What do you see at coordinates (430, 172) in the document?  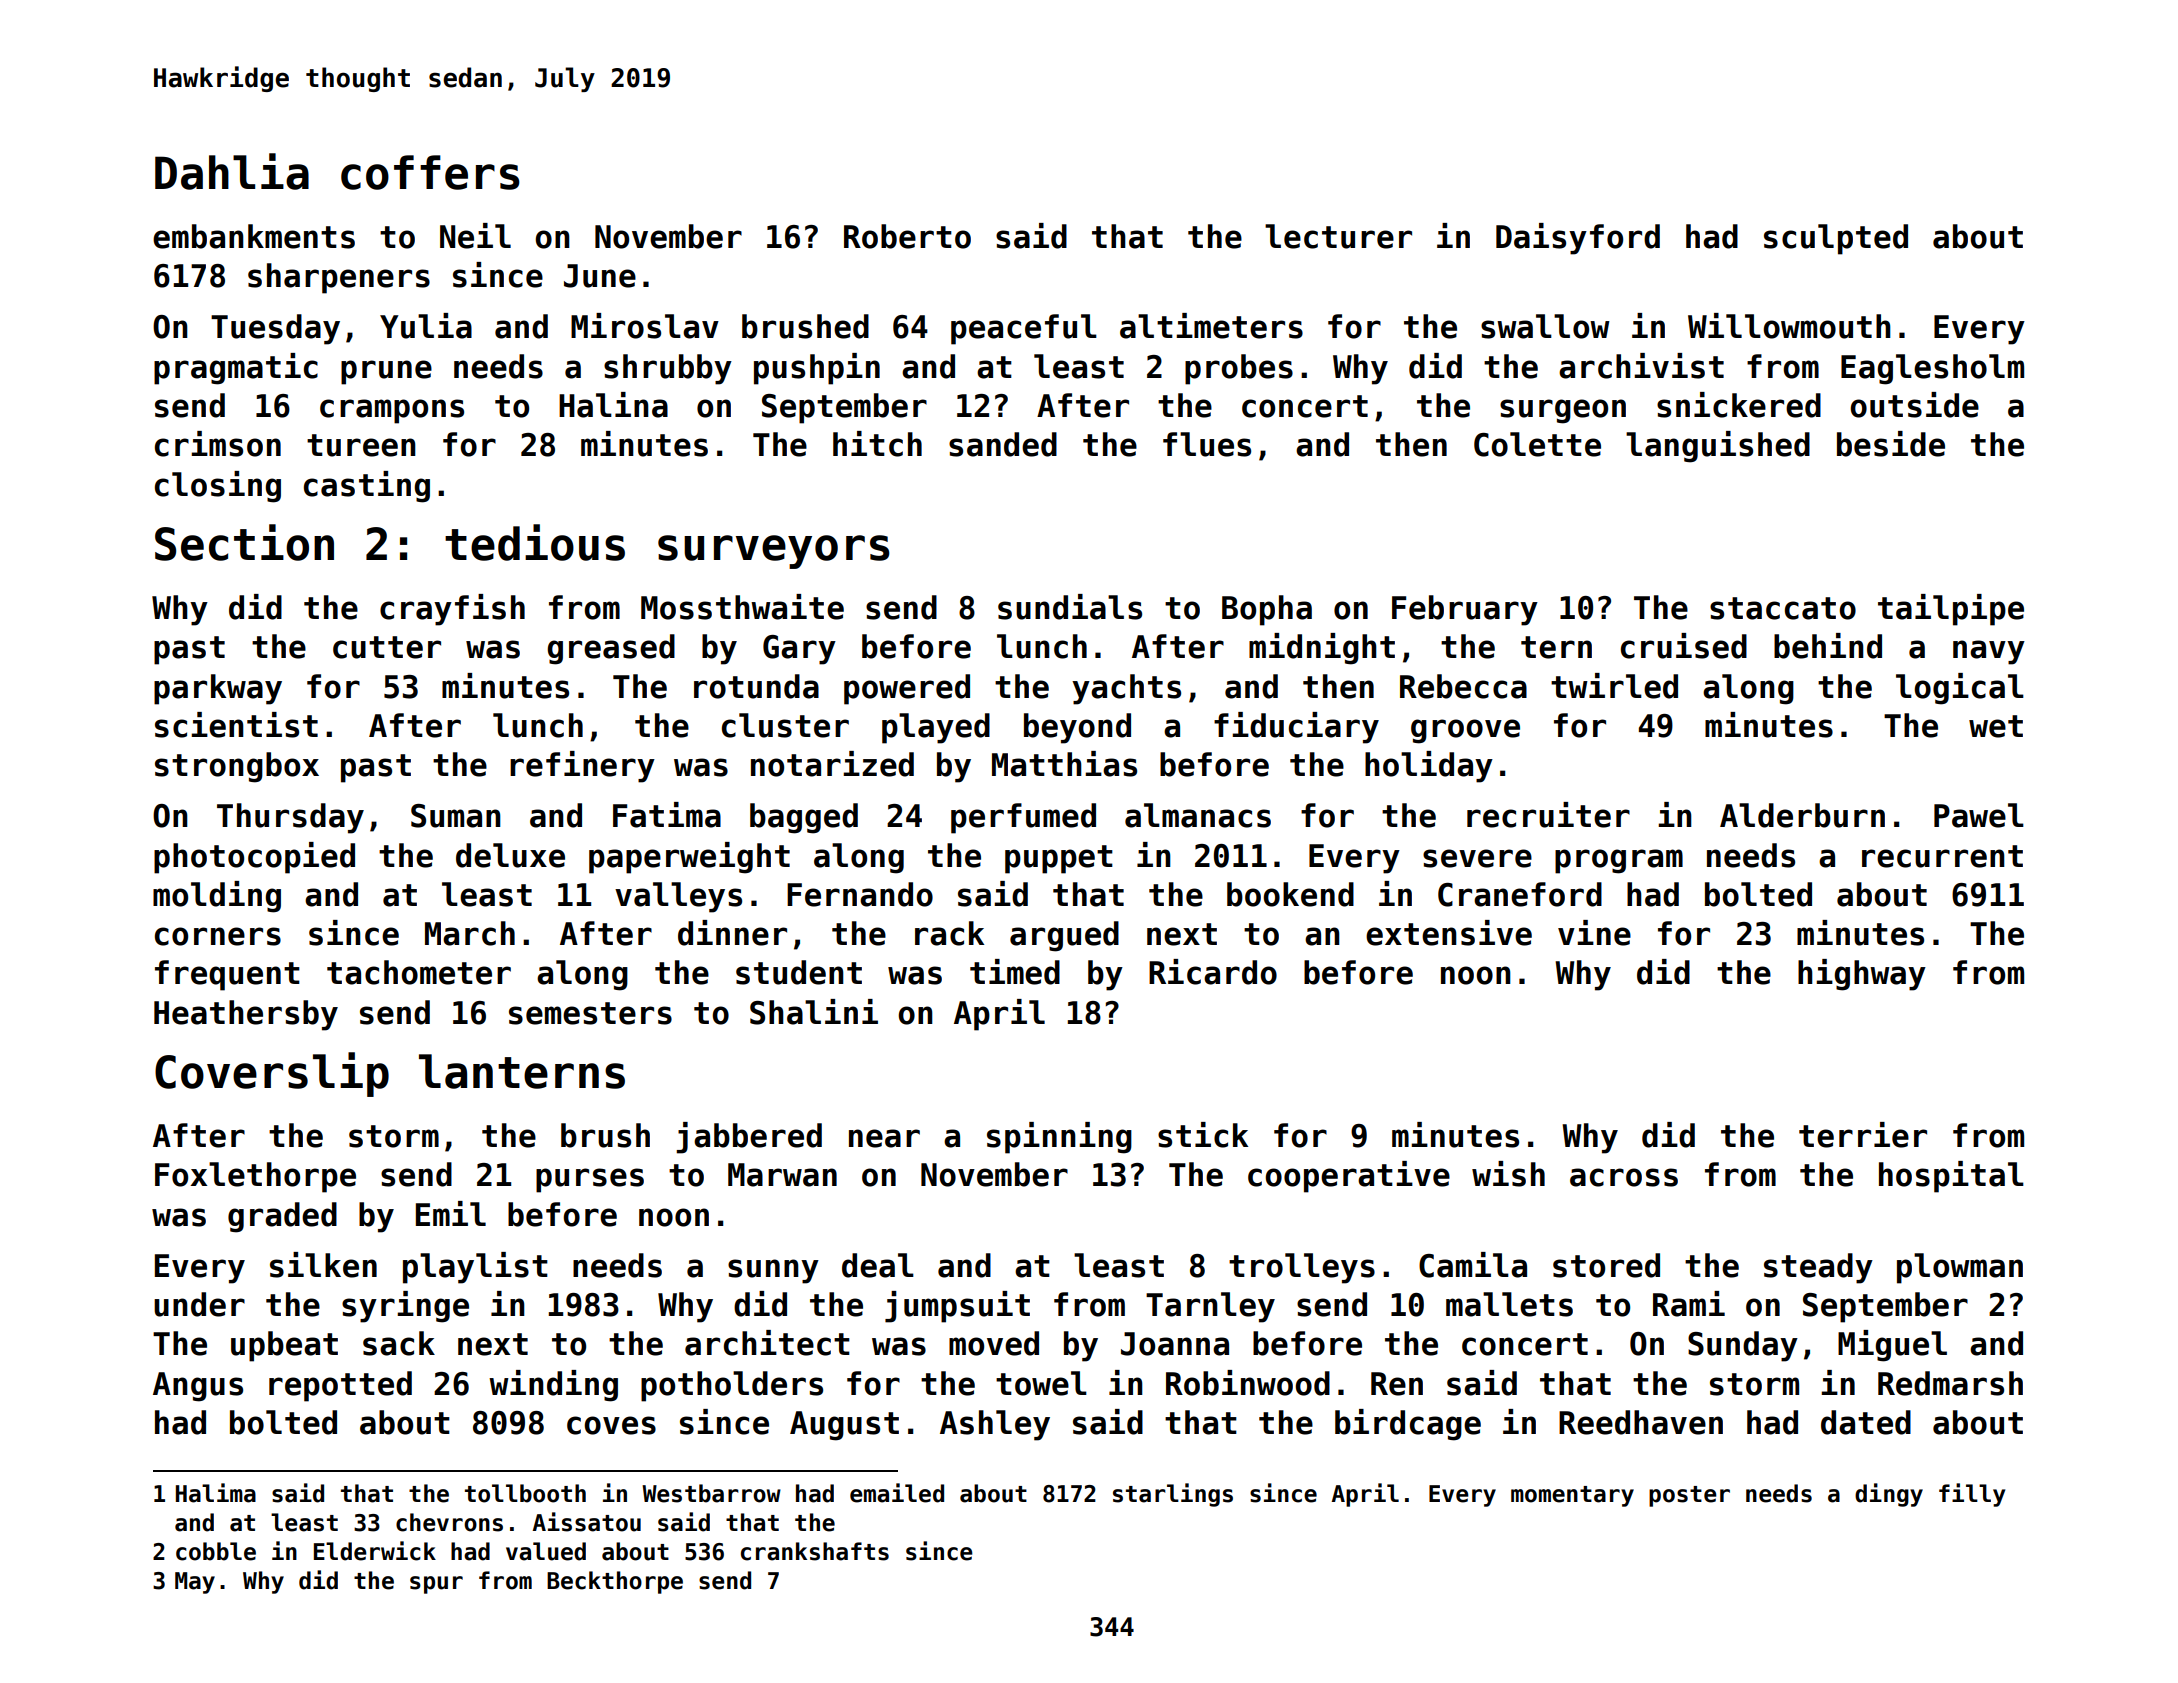 I see `coffers` at bounding box center [430, 172].
